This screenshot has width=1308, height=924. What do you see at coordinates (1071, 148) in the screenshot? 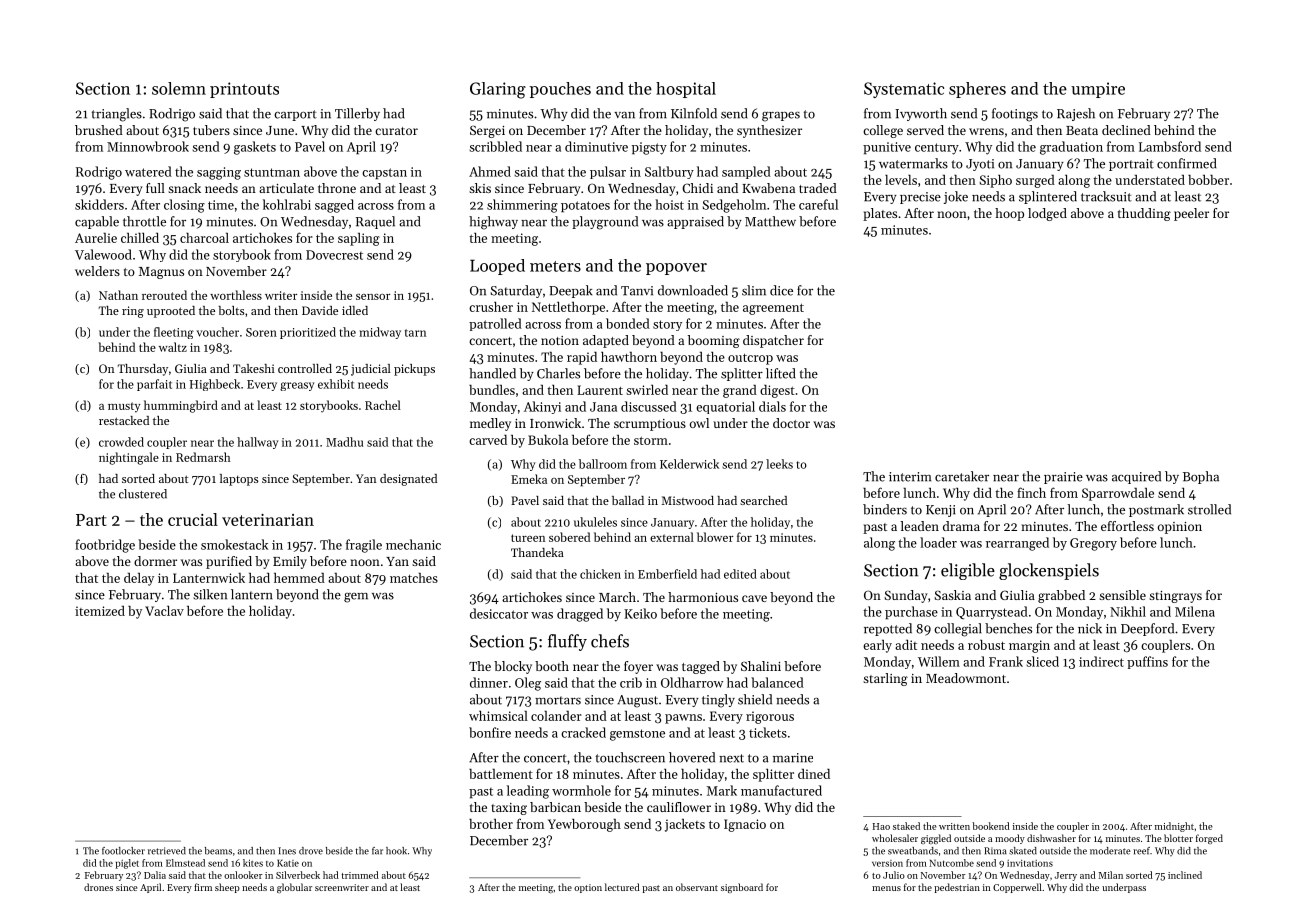
I see `graduation` at bounding box center [1071, 148].
